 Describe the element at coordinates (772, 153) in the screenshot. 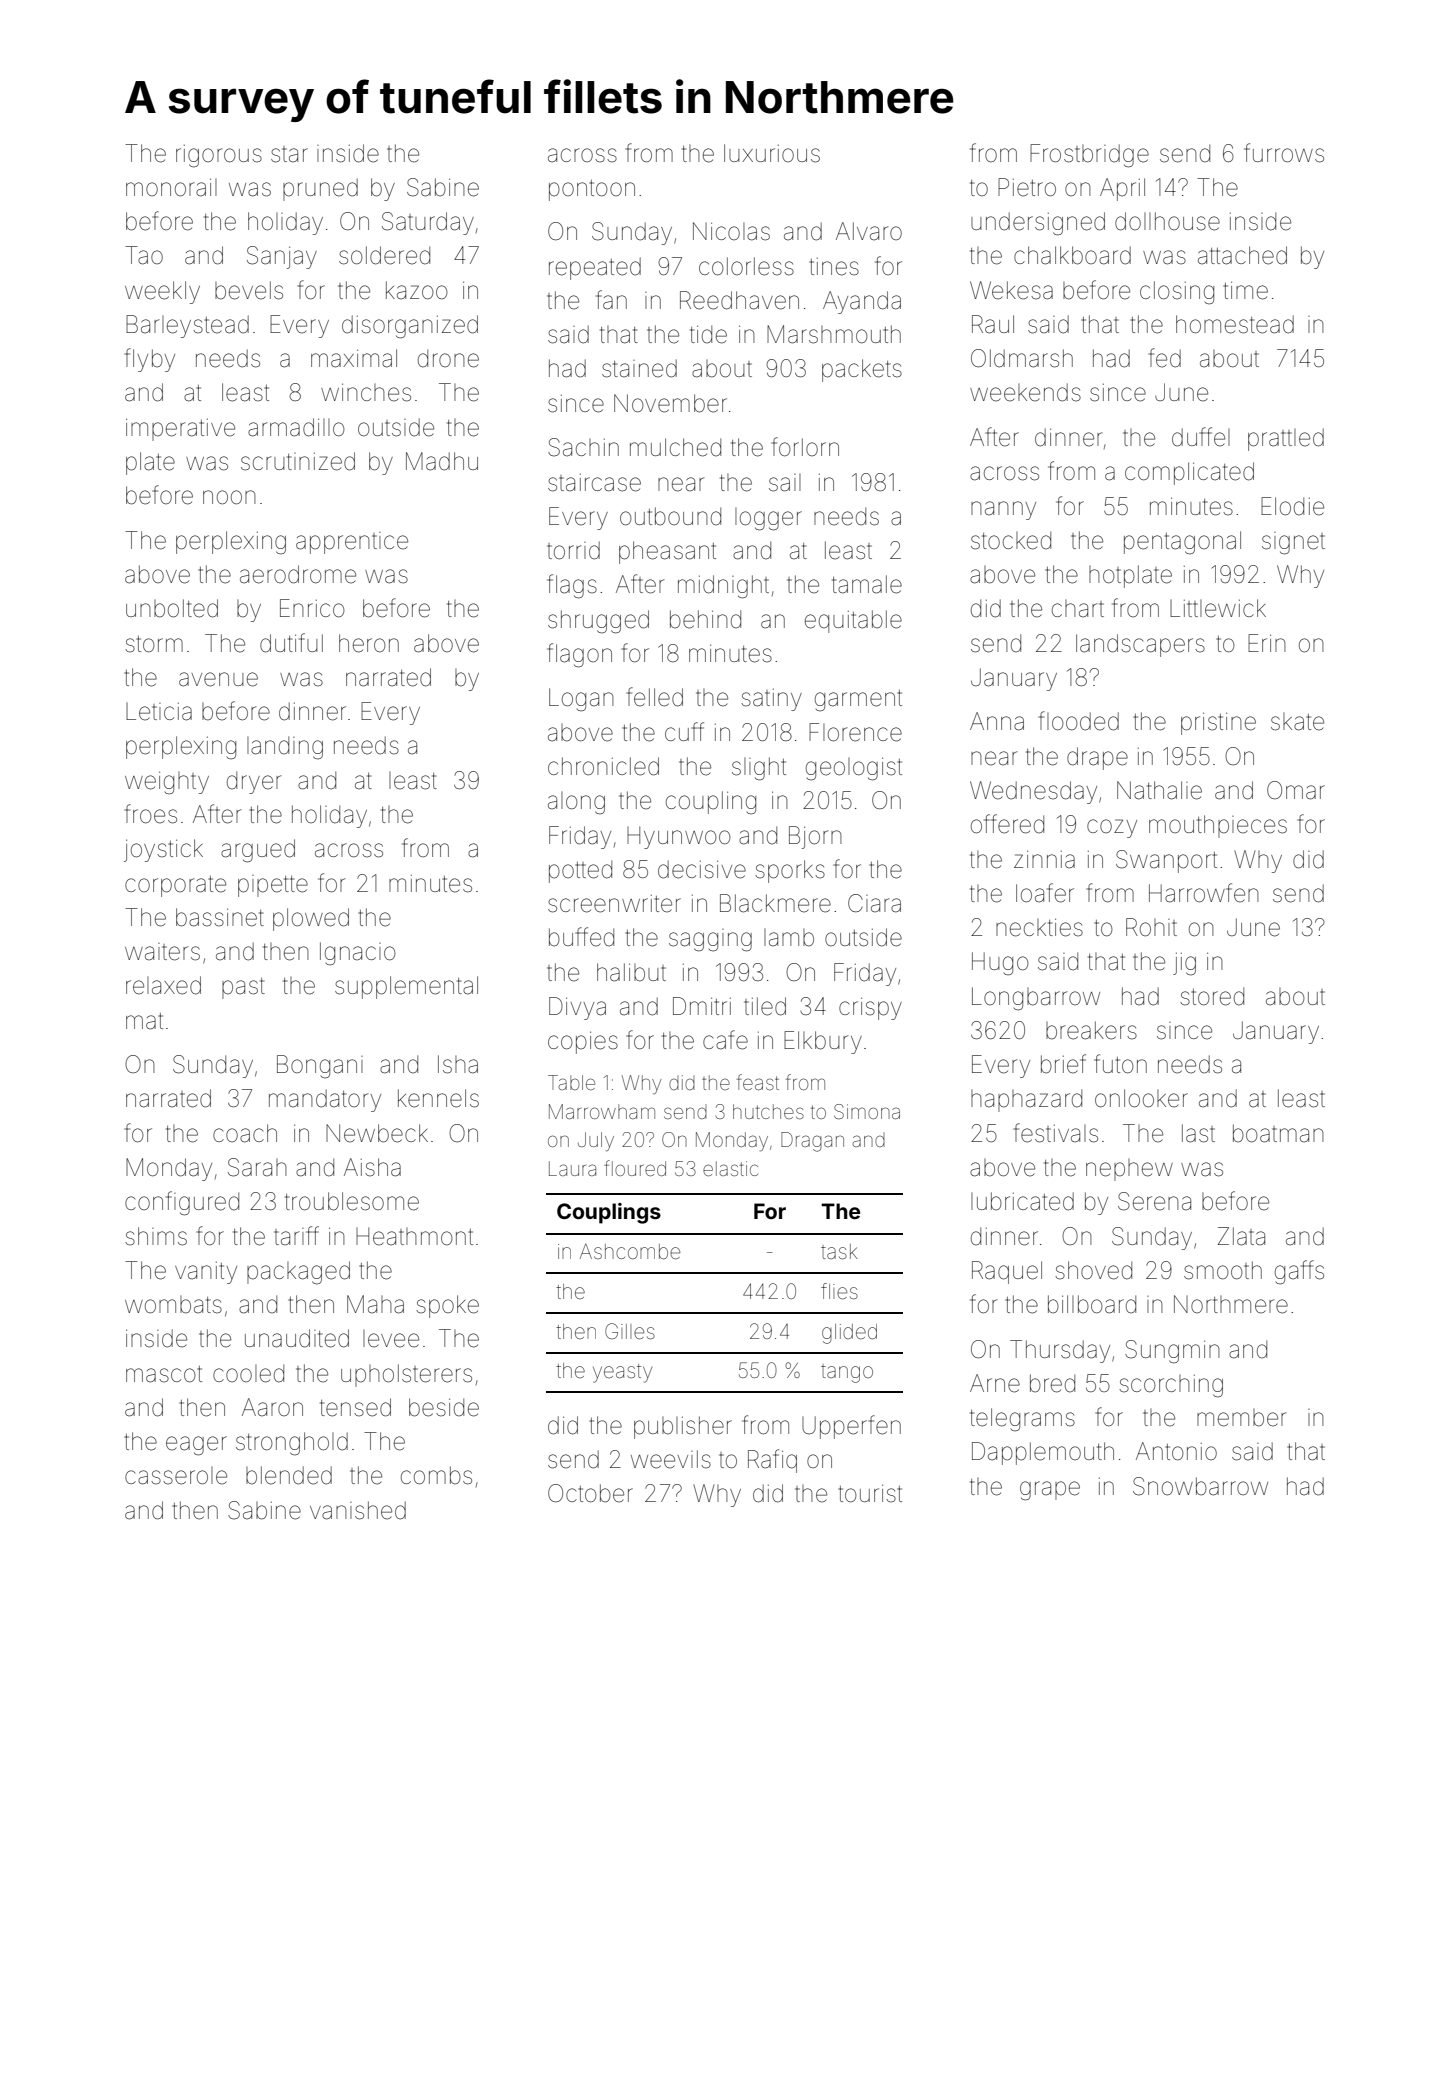

I see `luxurious` at that location.
